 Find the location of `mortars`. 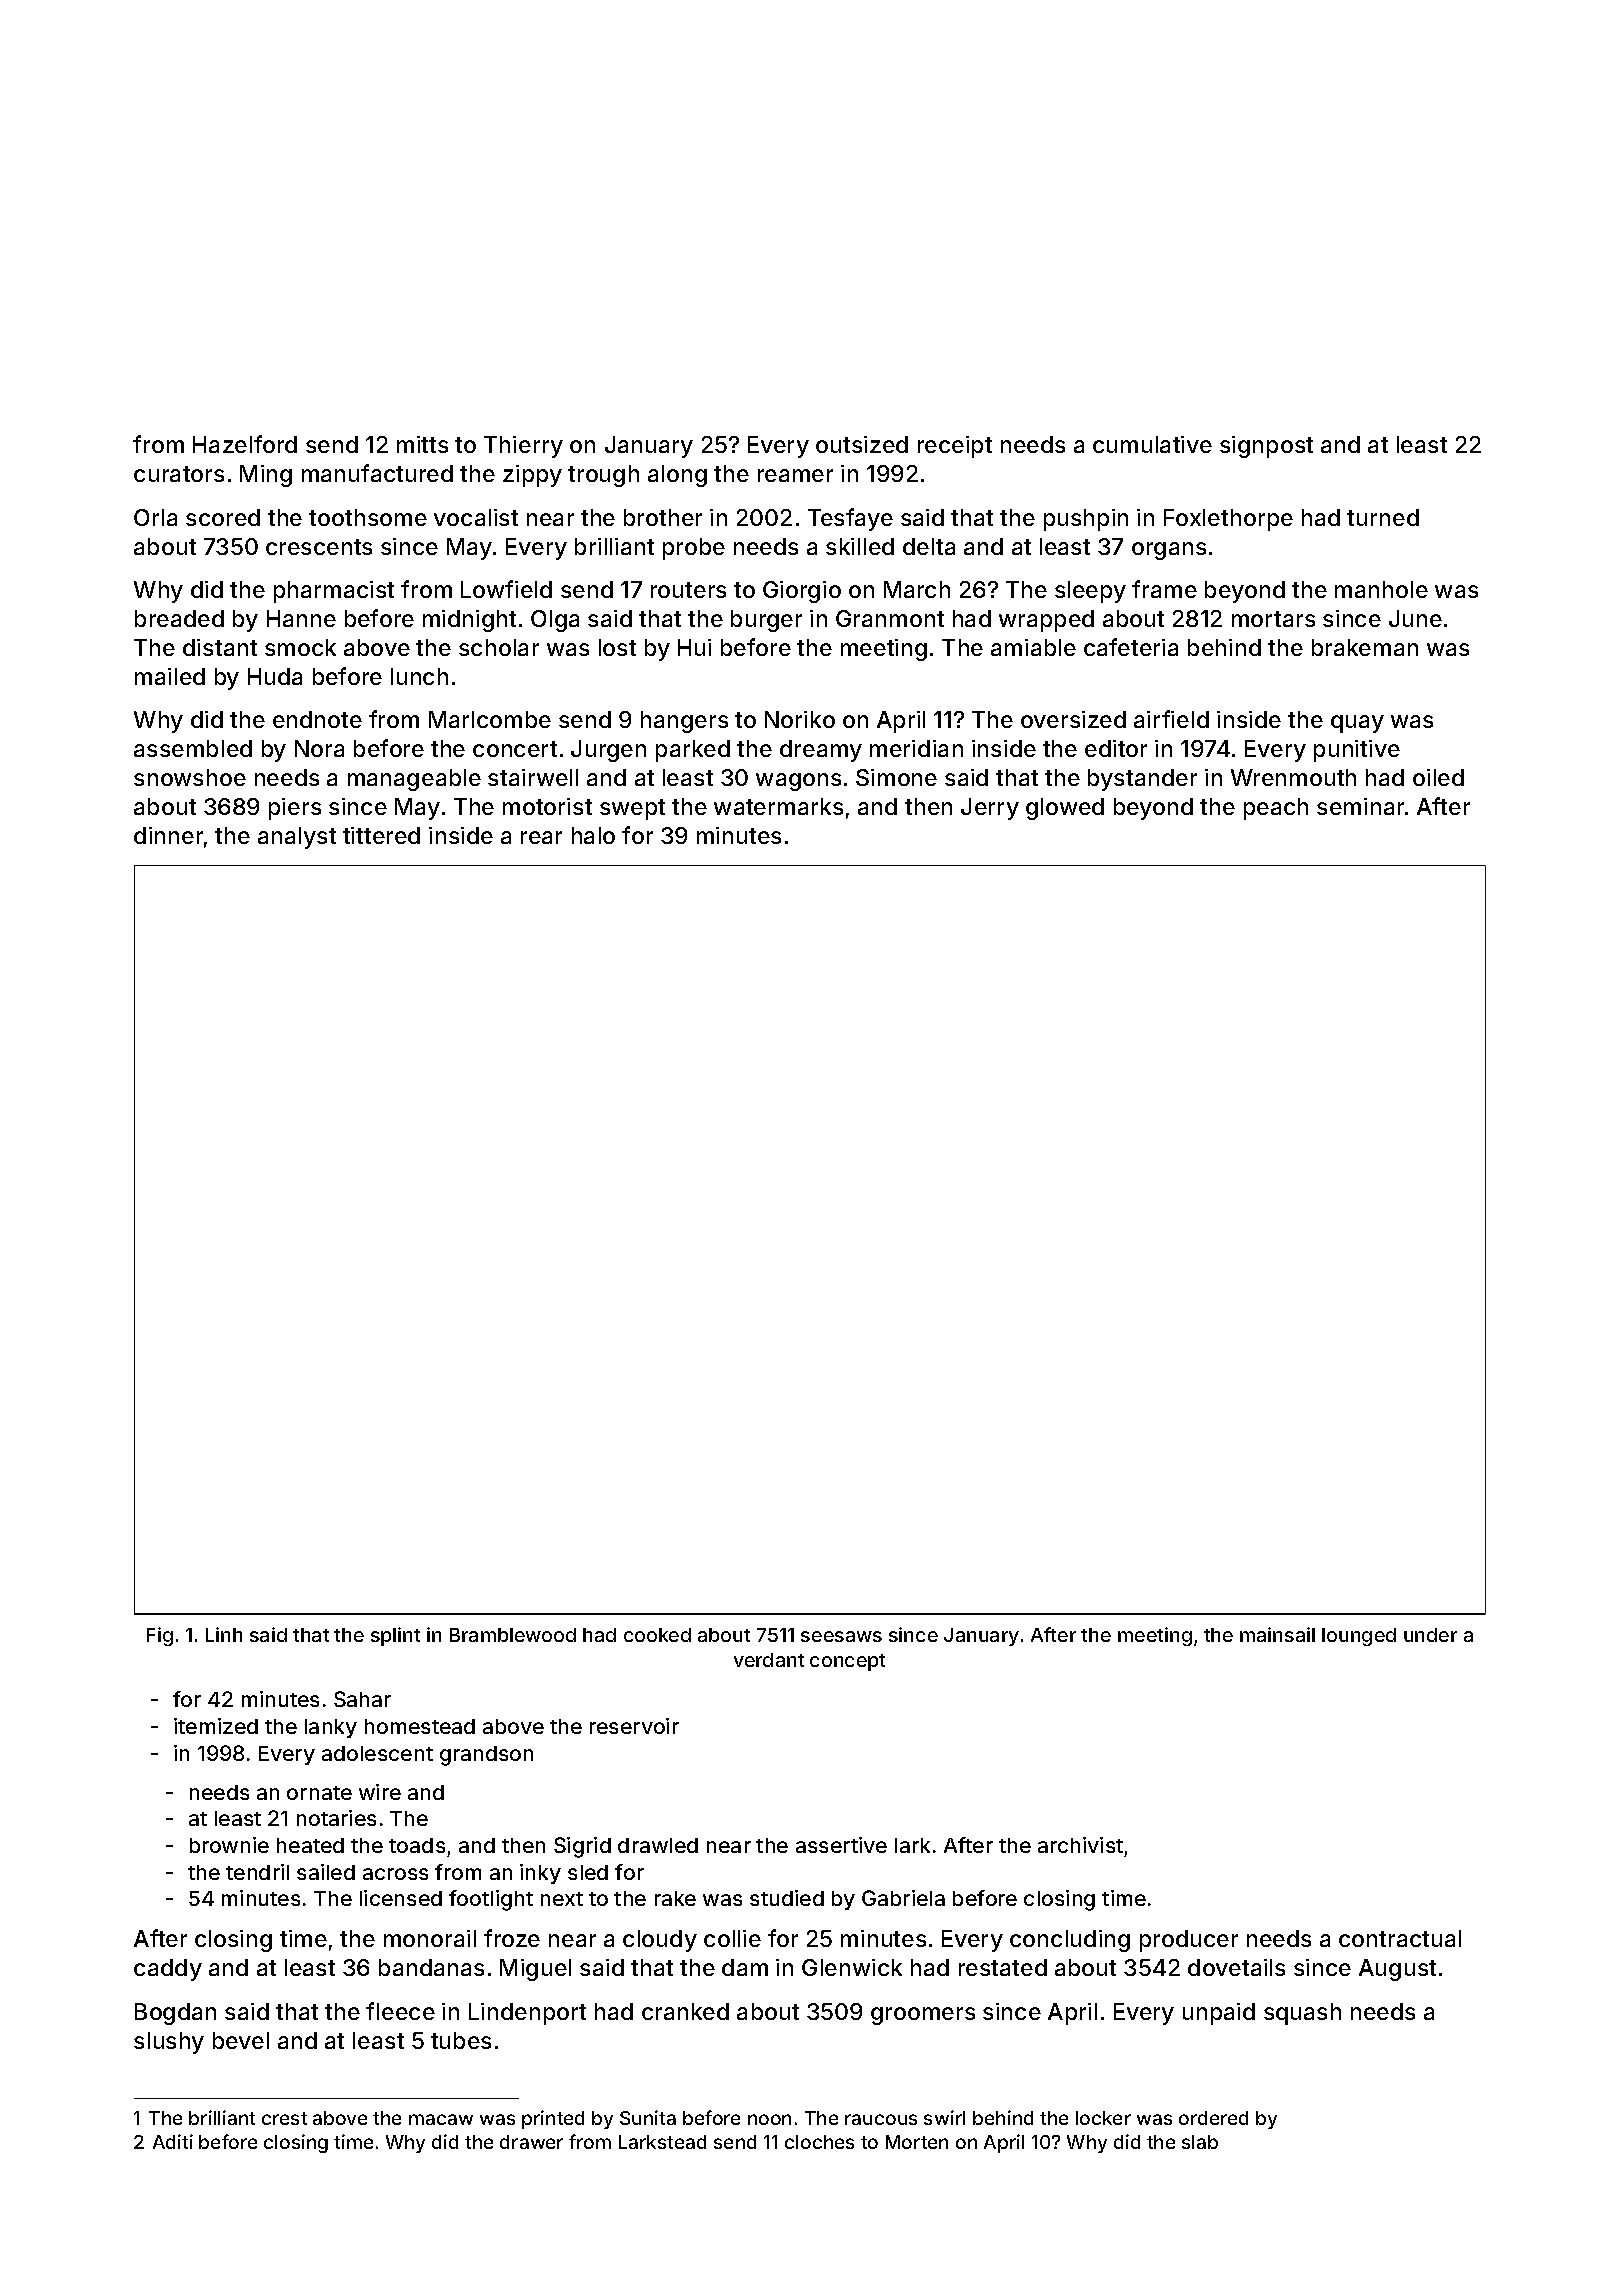

mortars is located at coordinates (1273, 619).
